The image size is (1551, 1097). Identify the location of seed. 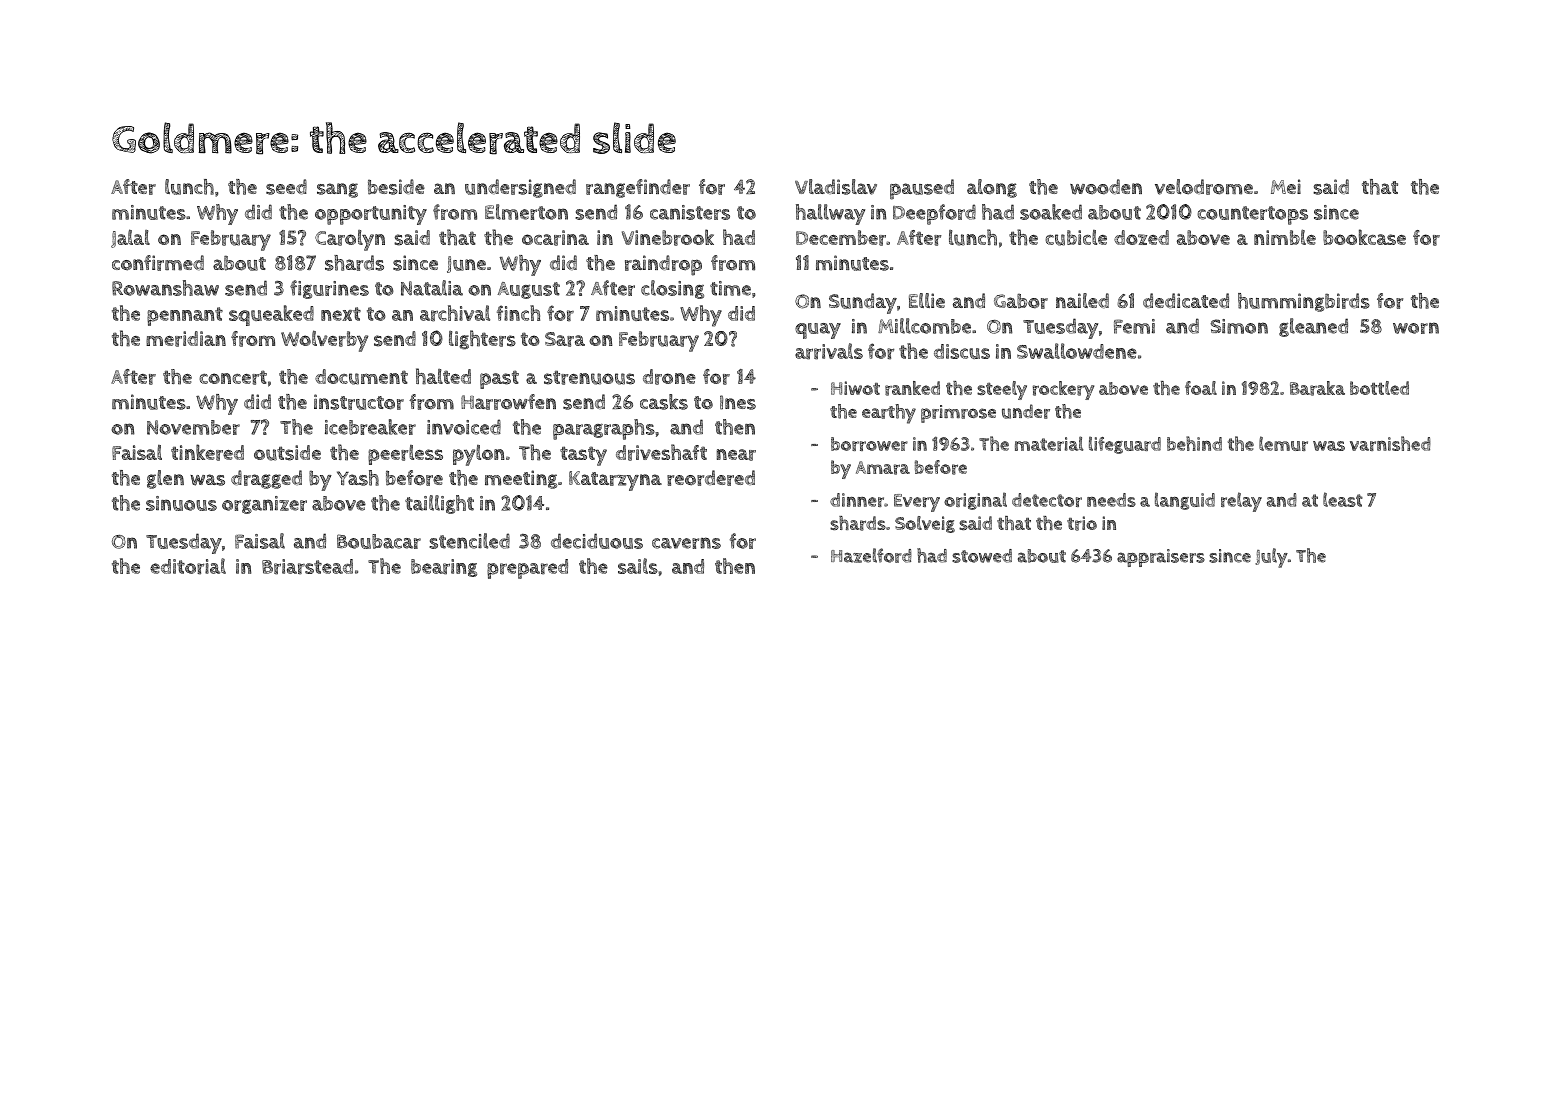
(286, 187).
